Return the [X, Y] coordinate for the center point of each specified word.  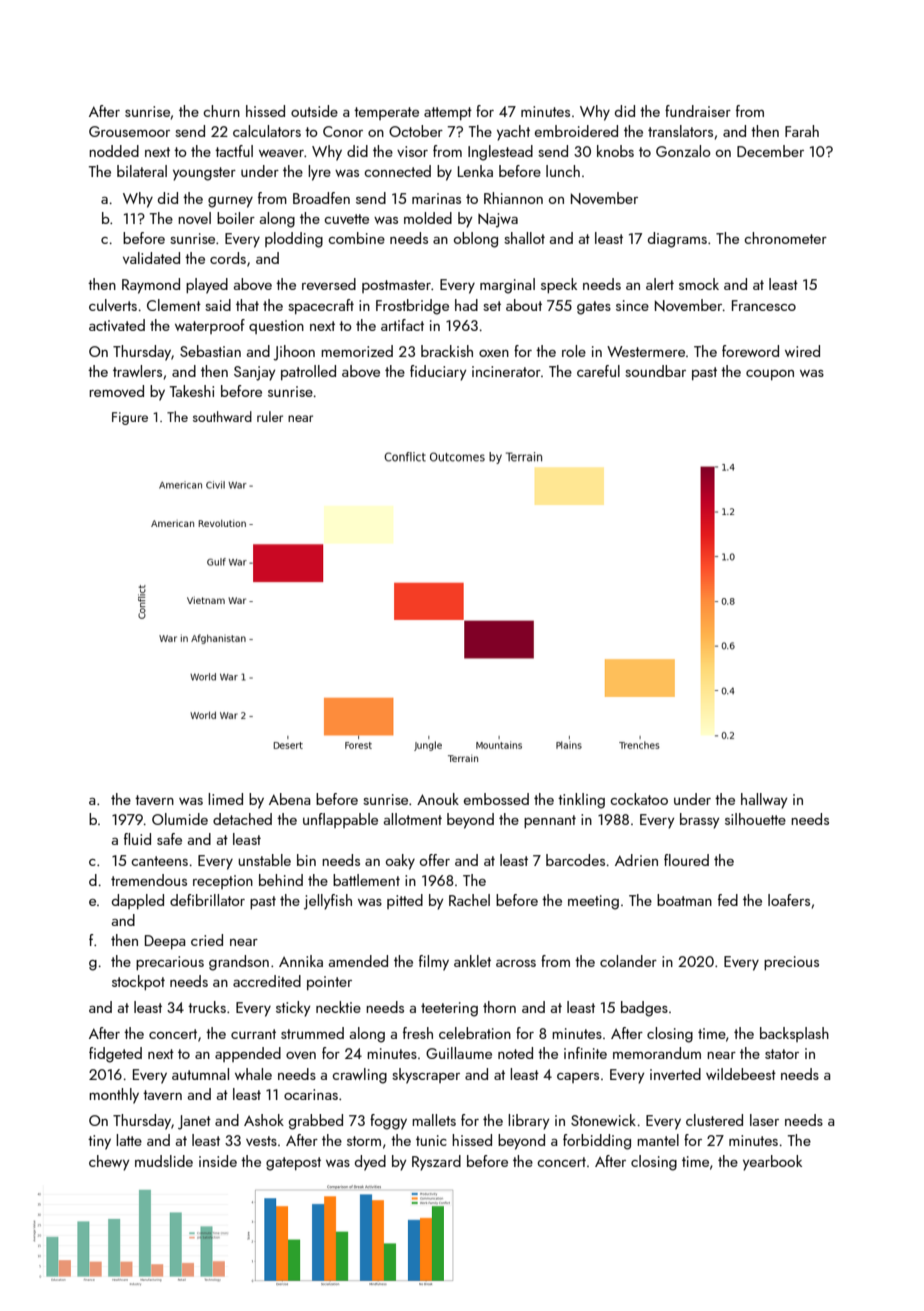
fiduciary [438, 373]
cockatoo [639, 799]
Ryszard [436, 1163]
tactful [234, 151]
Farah [802, 131]
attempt [448, 113]
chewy [109, 1163]
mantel [658, 1140]
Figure [130, 418]
